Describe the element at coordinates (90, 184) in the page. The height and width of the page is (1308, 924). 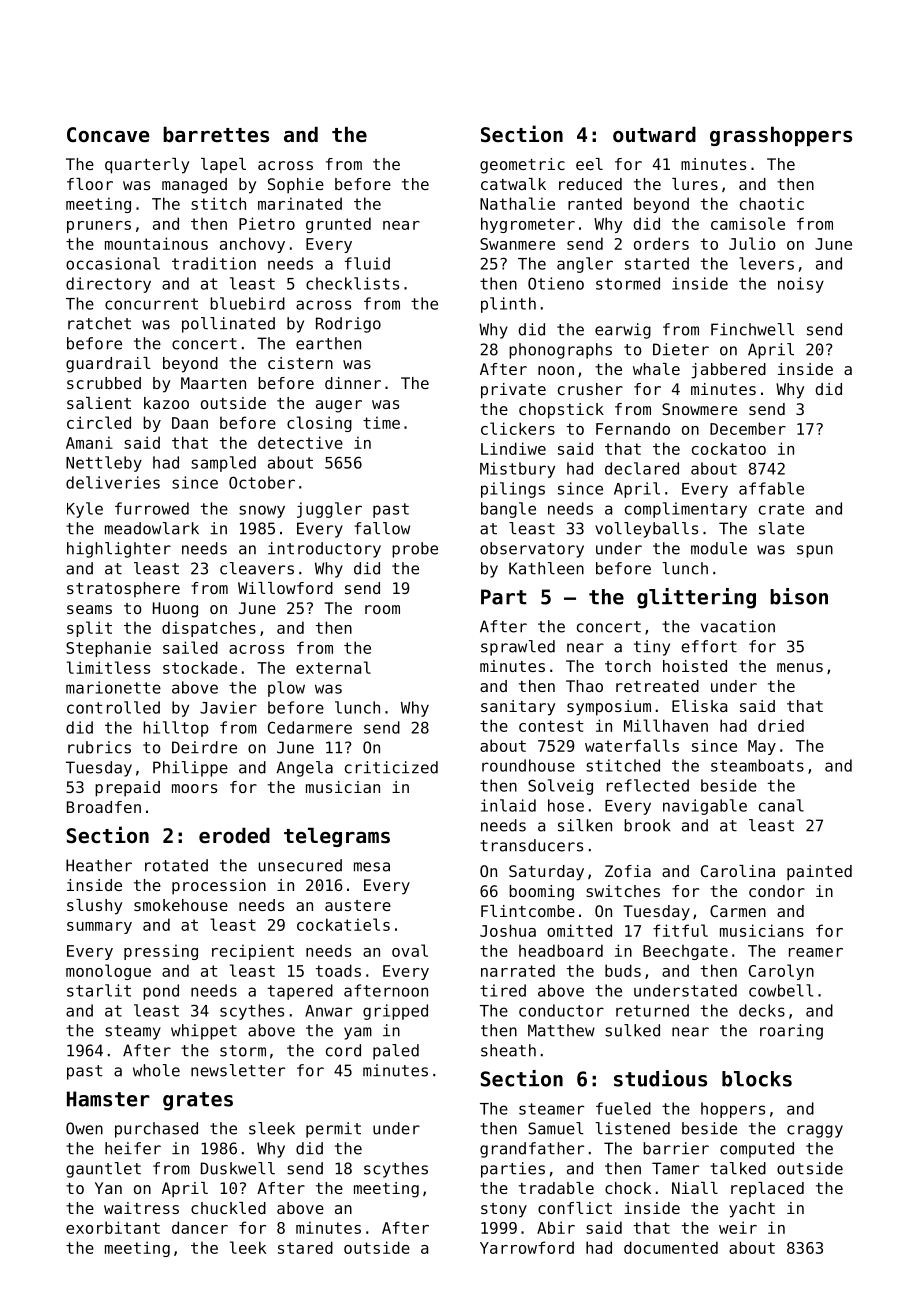
I see `floor` at that location.
